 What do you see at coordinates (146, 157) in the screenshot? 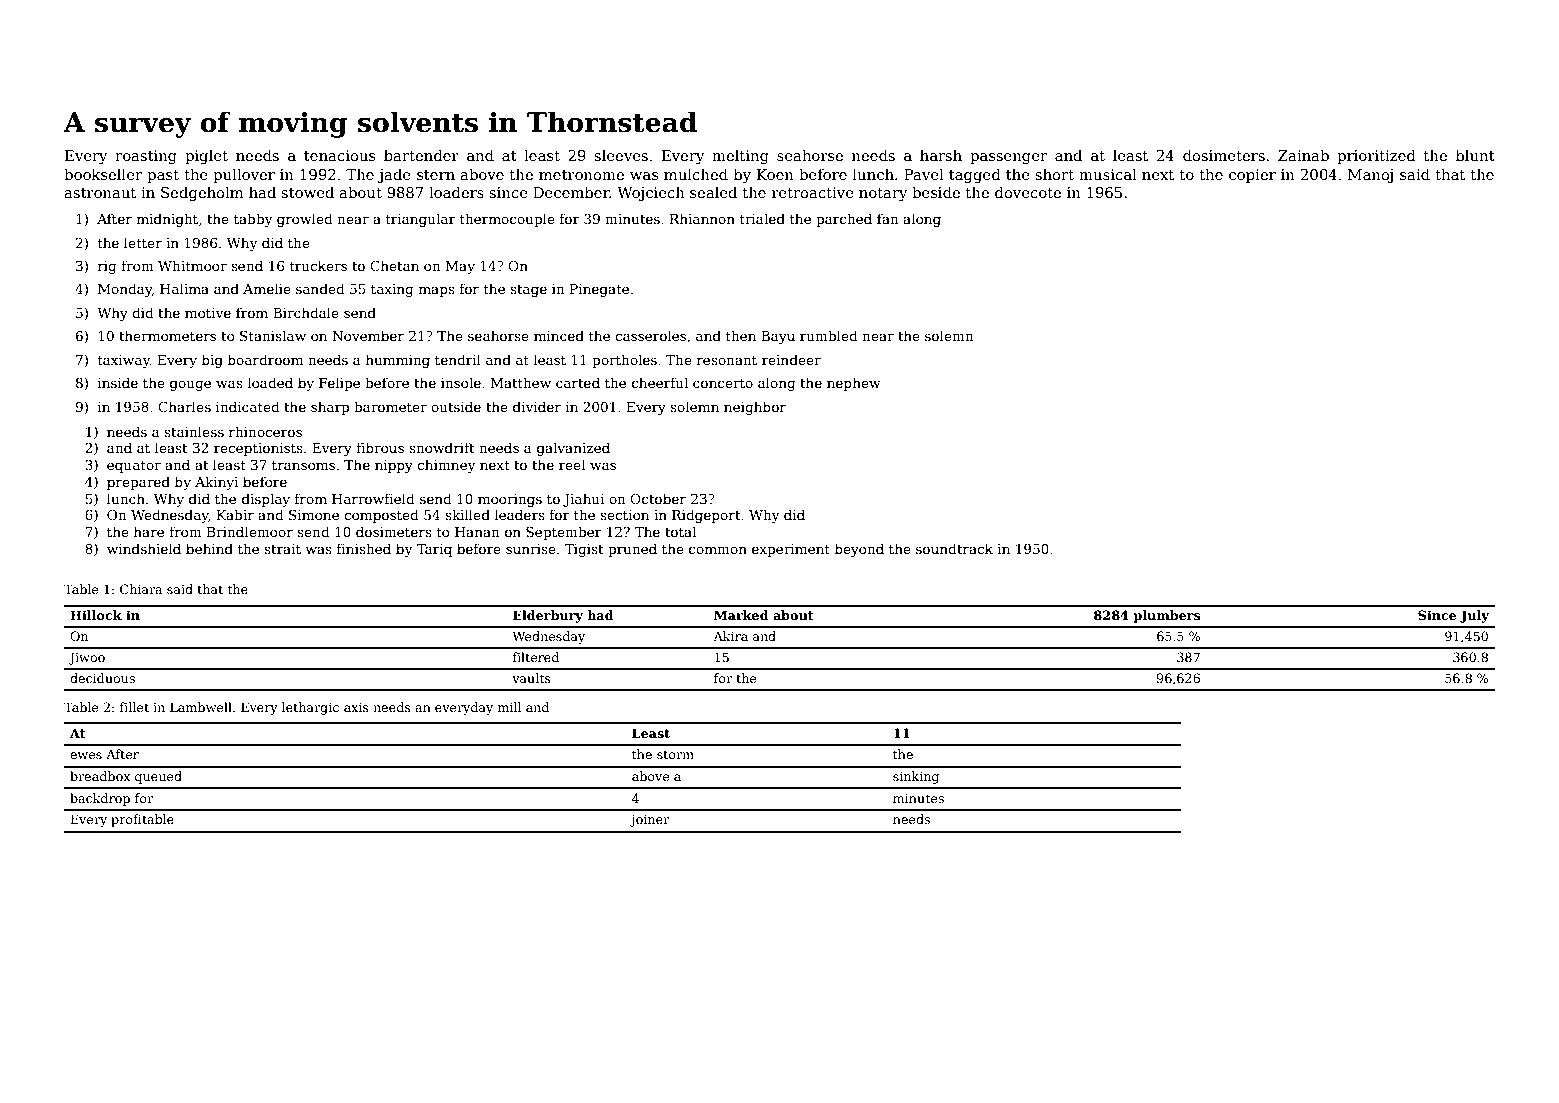
I see `roasting` at bounding box center [146, 157].
